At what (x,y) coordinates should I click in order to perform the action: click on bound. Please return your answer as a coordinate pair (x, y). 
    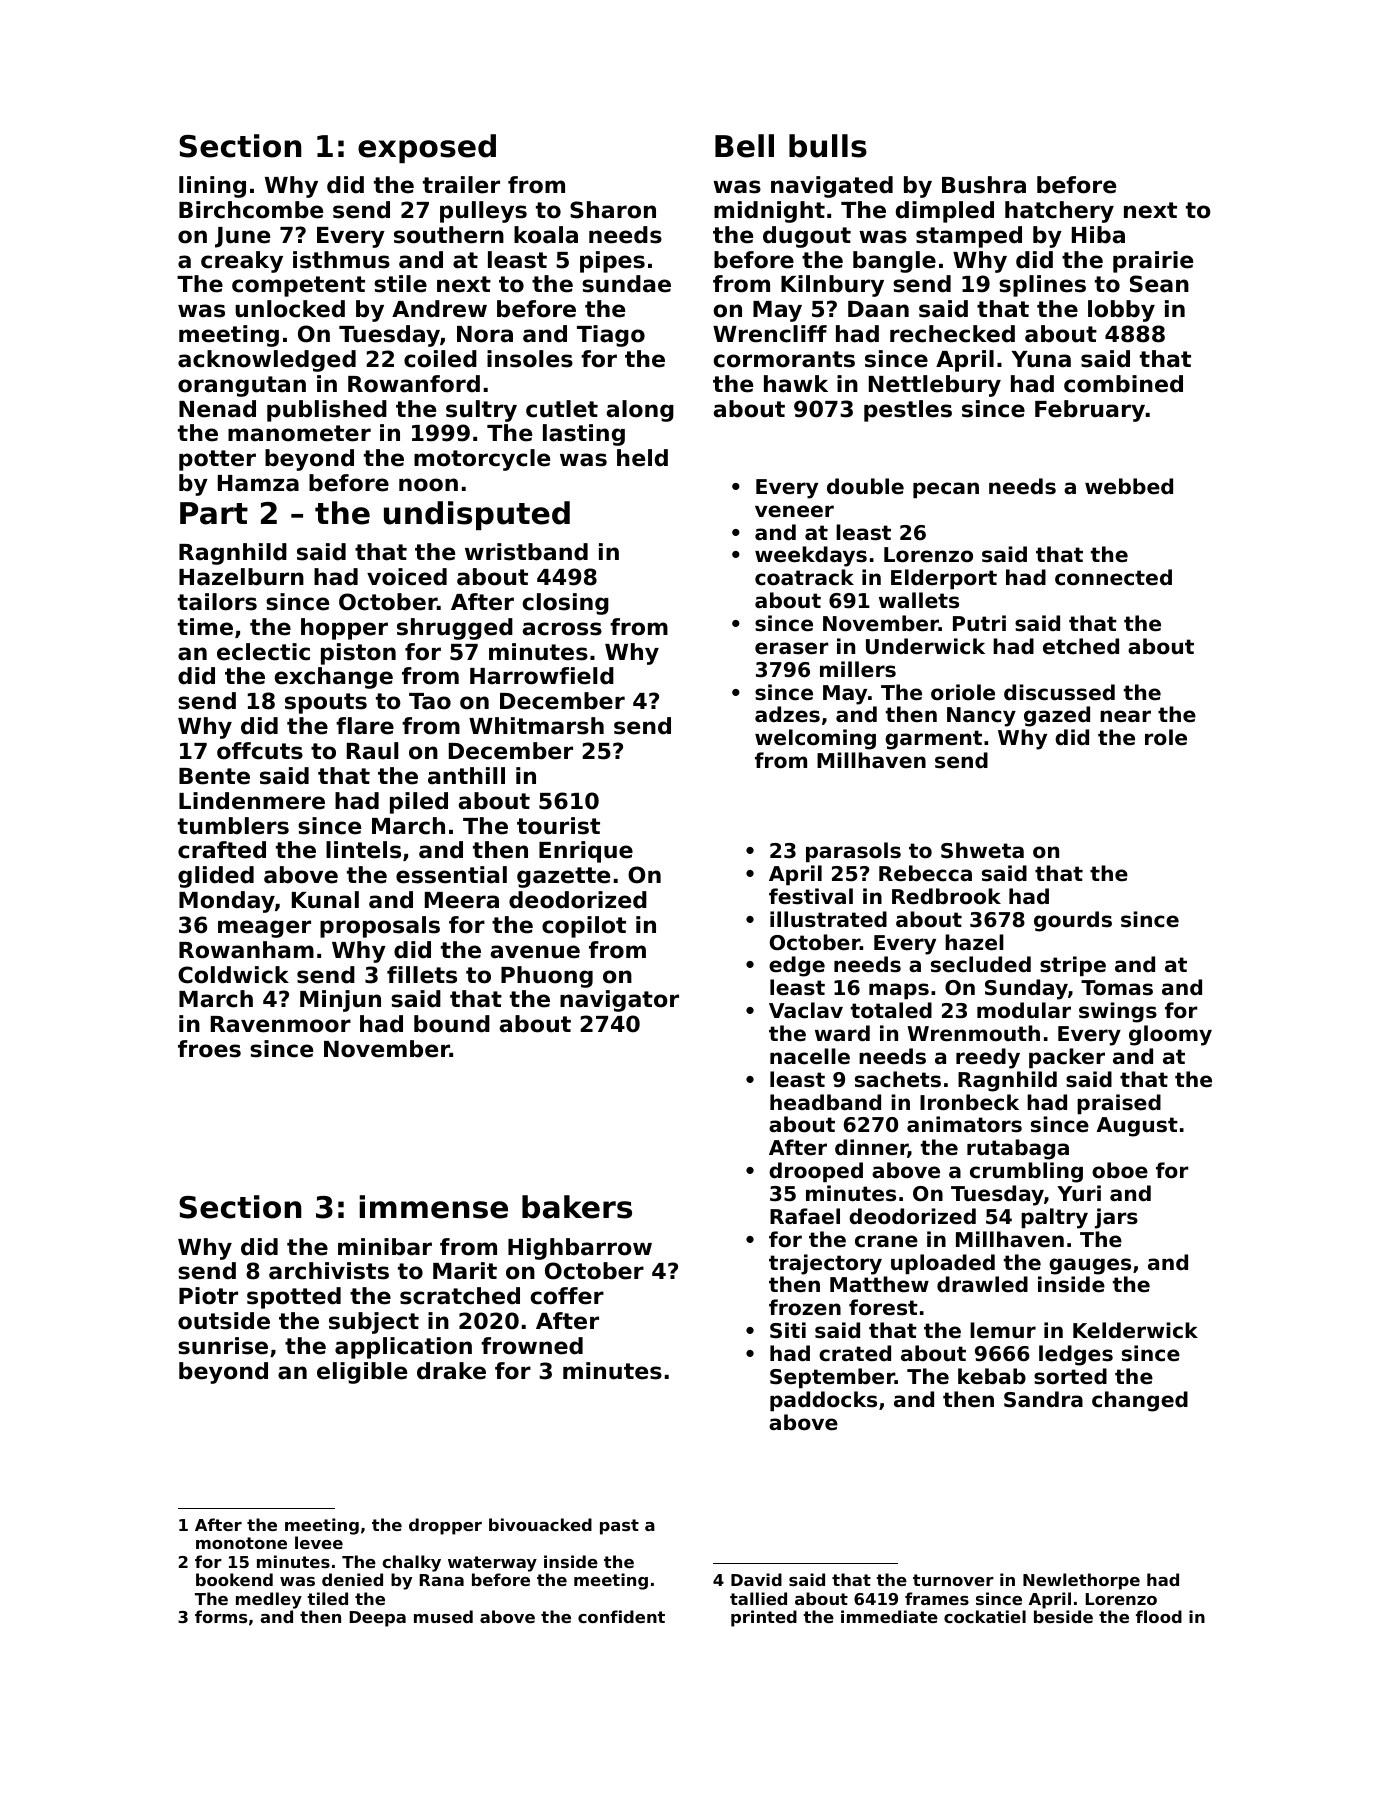
    Looking at the image, I should click on (452, 1024).
